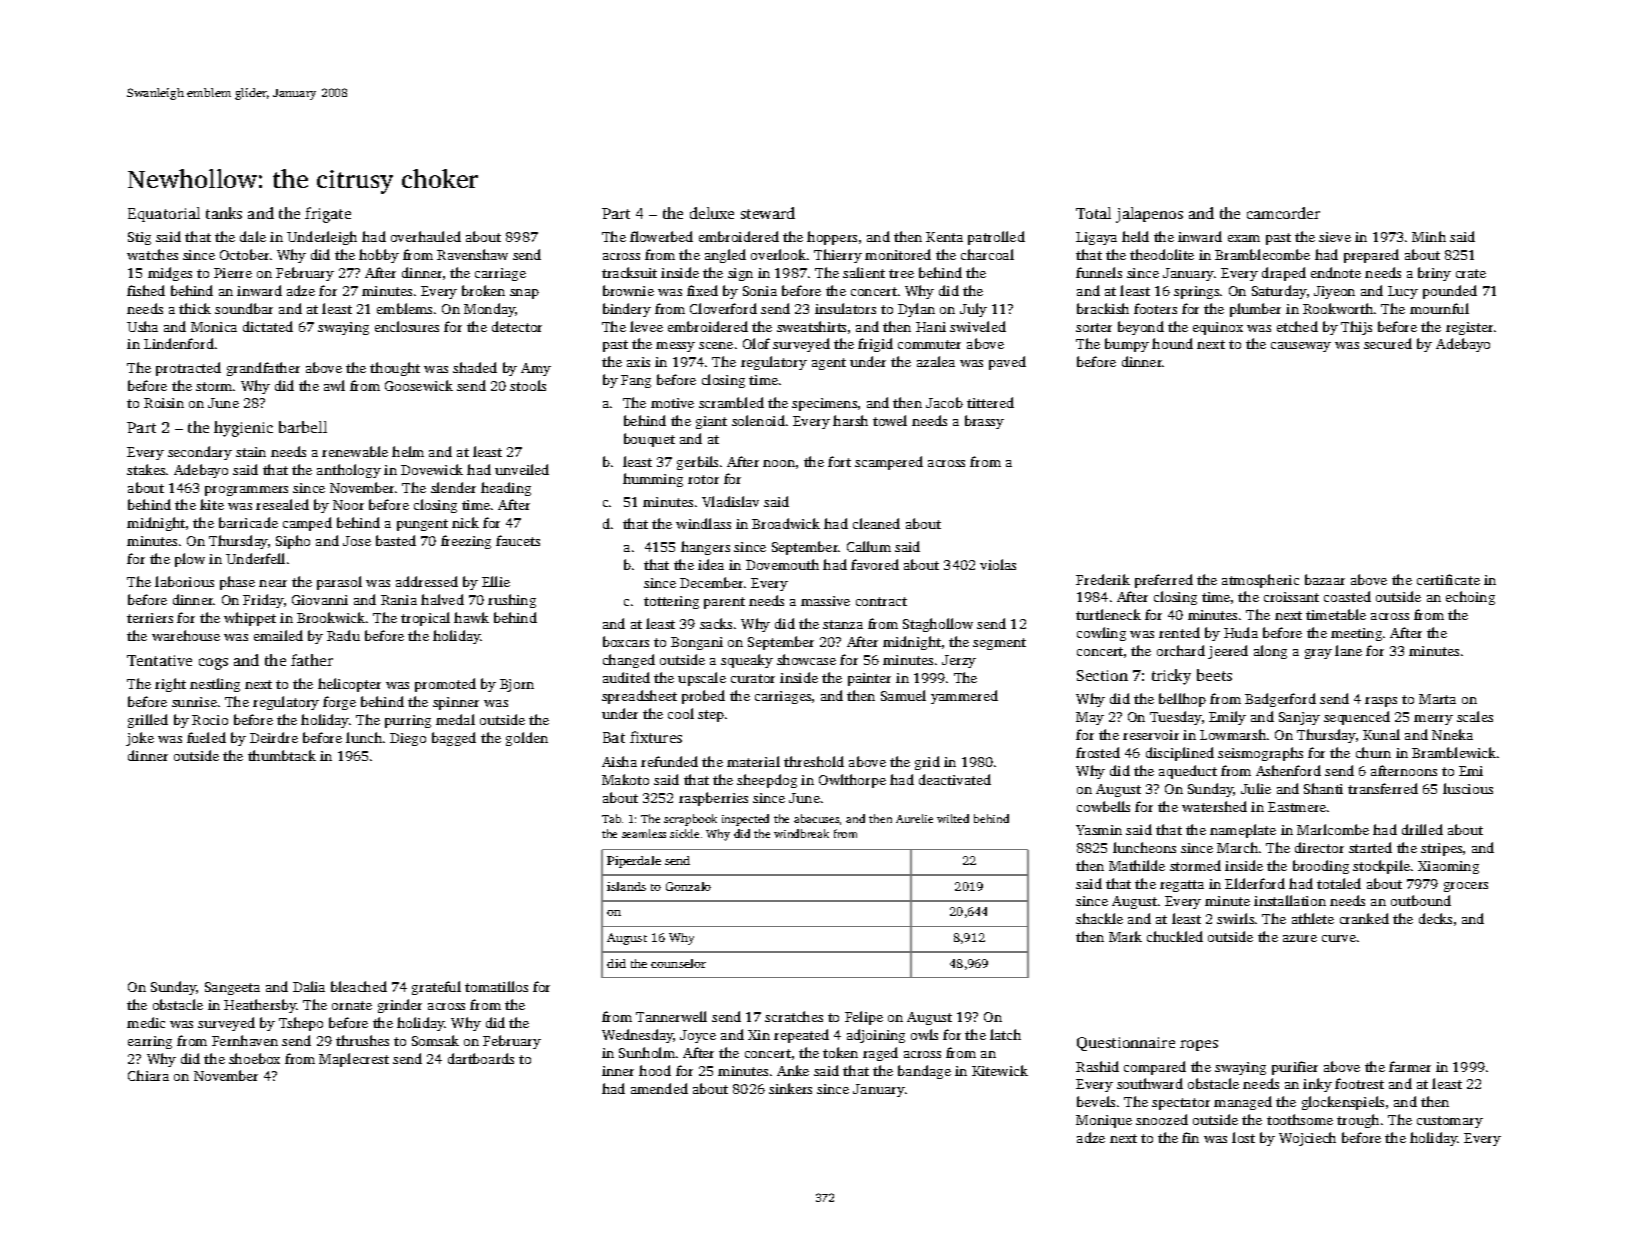  I want to click on emailed, so click(278, 635).
